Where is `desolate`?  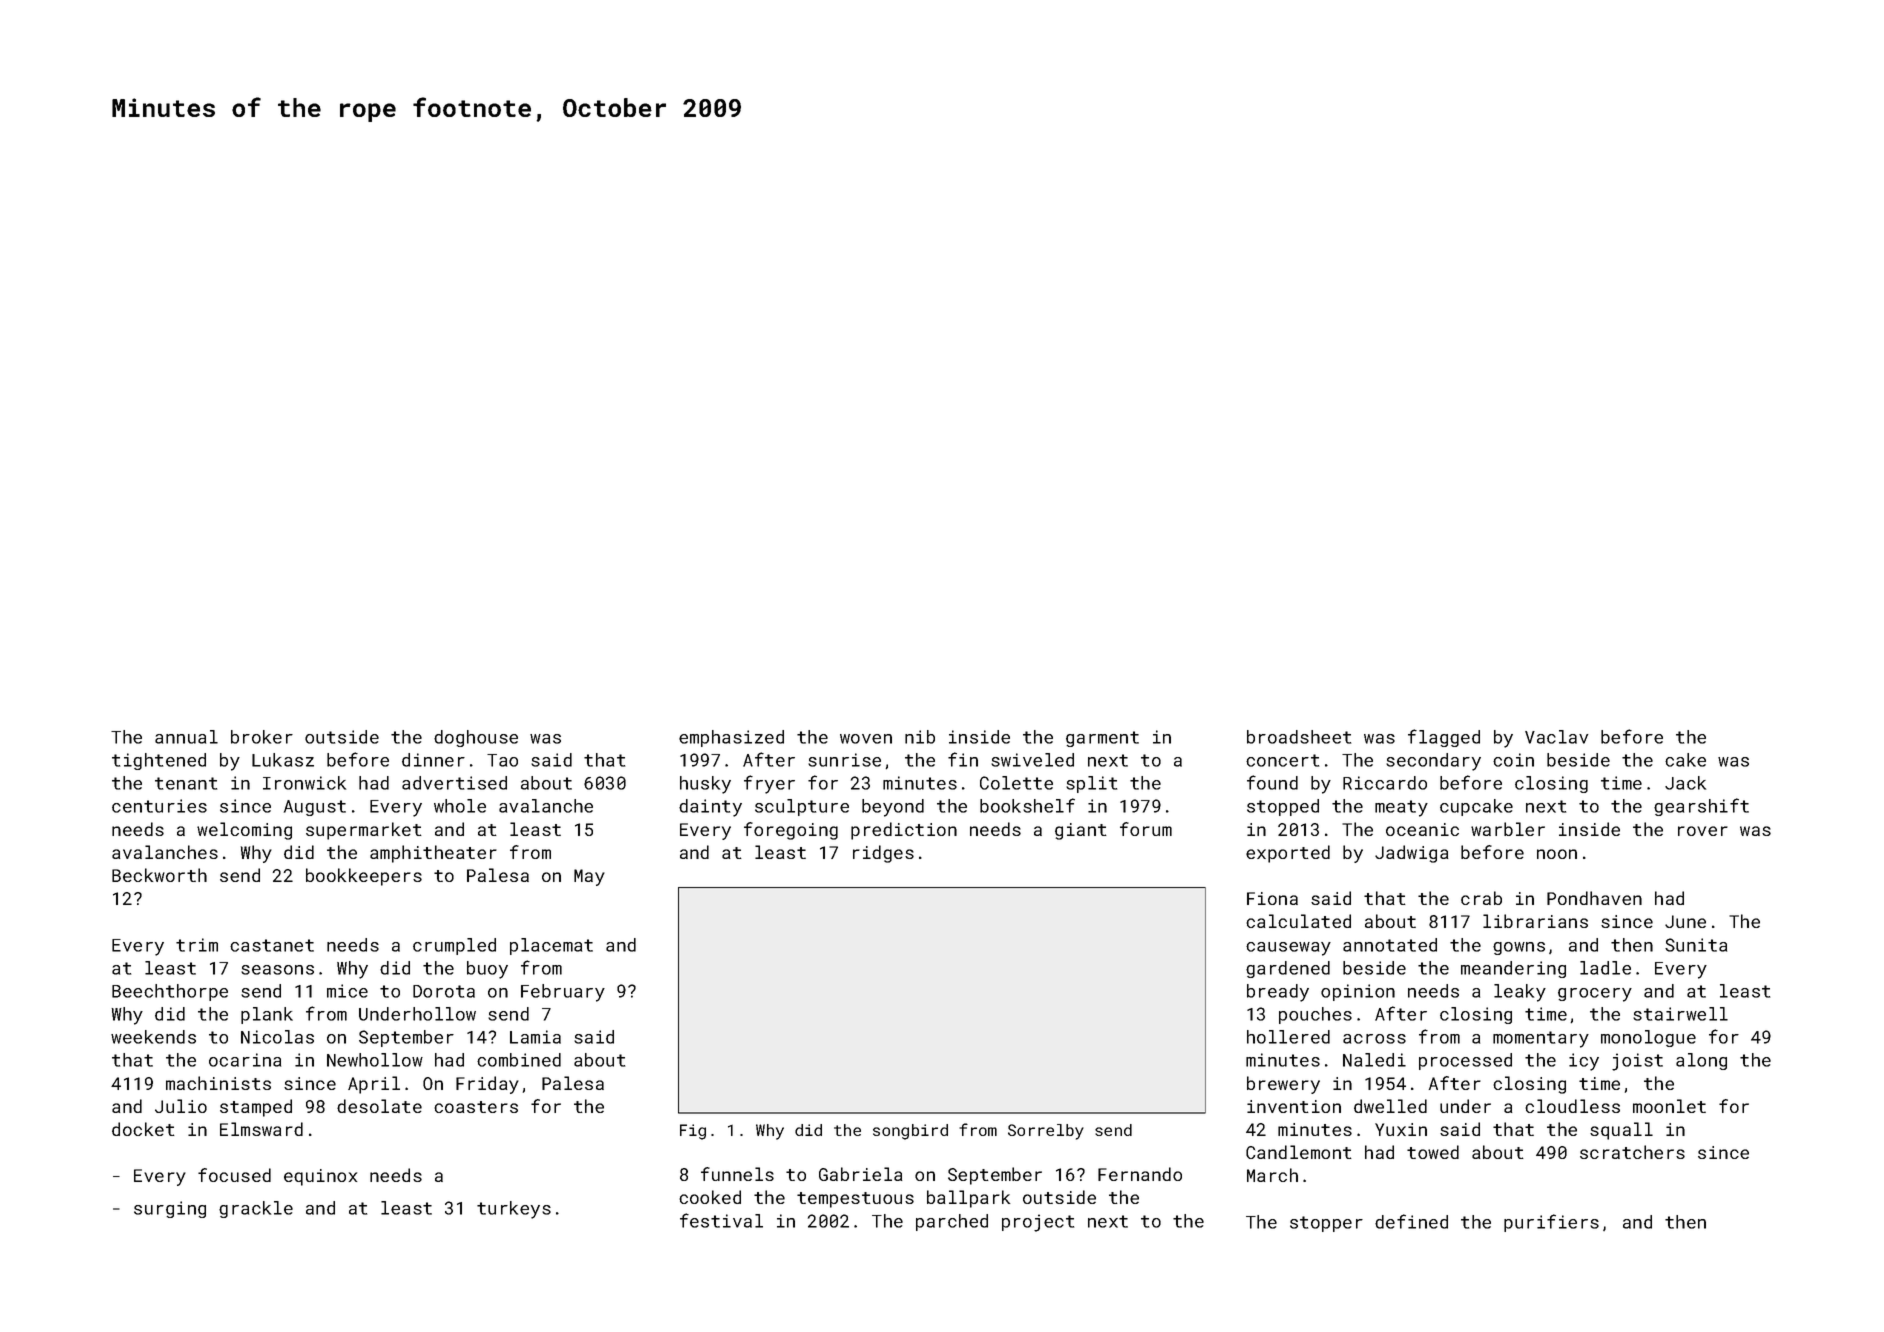
desolate is located at coordinates (379, 1106).
